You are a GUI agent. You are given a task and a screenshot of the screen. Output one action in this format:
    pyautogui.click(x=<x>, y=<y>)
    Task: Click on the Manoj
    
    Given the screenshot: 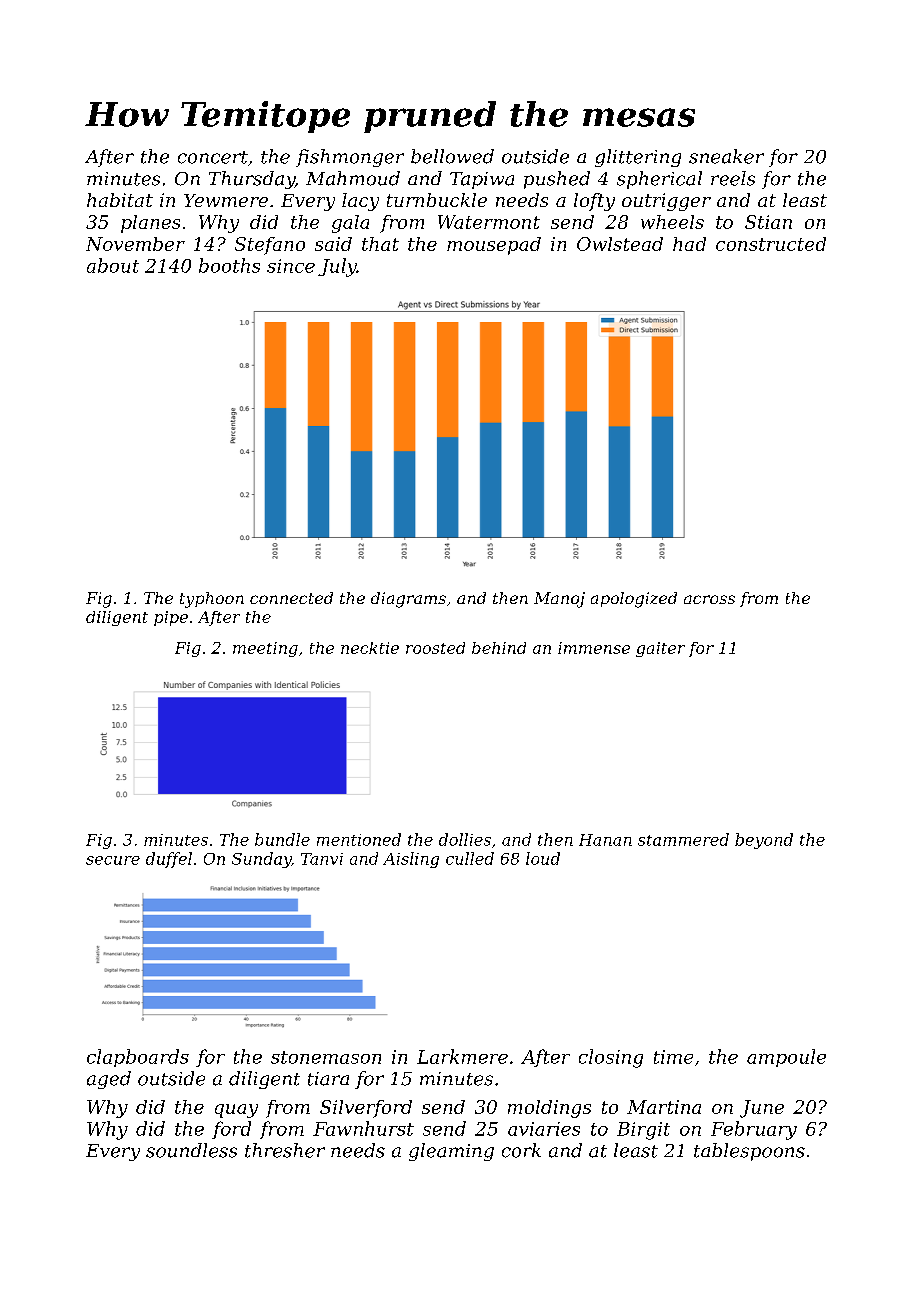 What is the action you would take?
    pyautogui.click(x=559, y=600)
